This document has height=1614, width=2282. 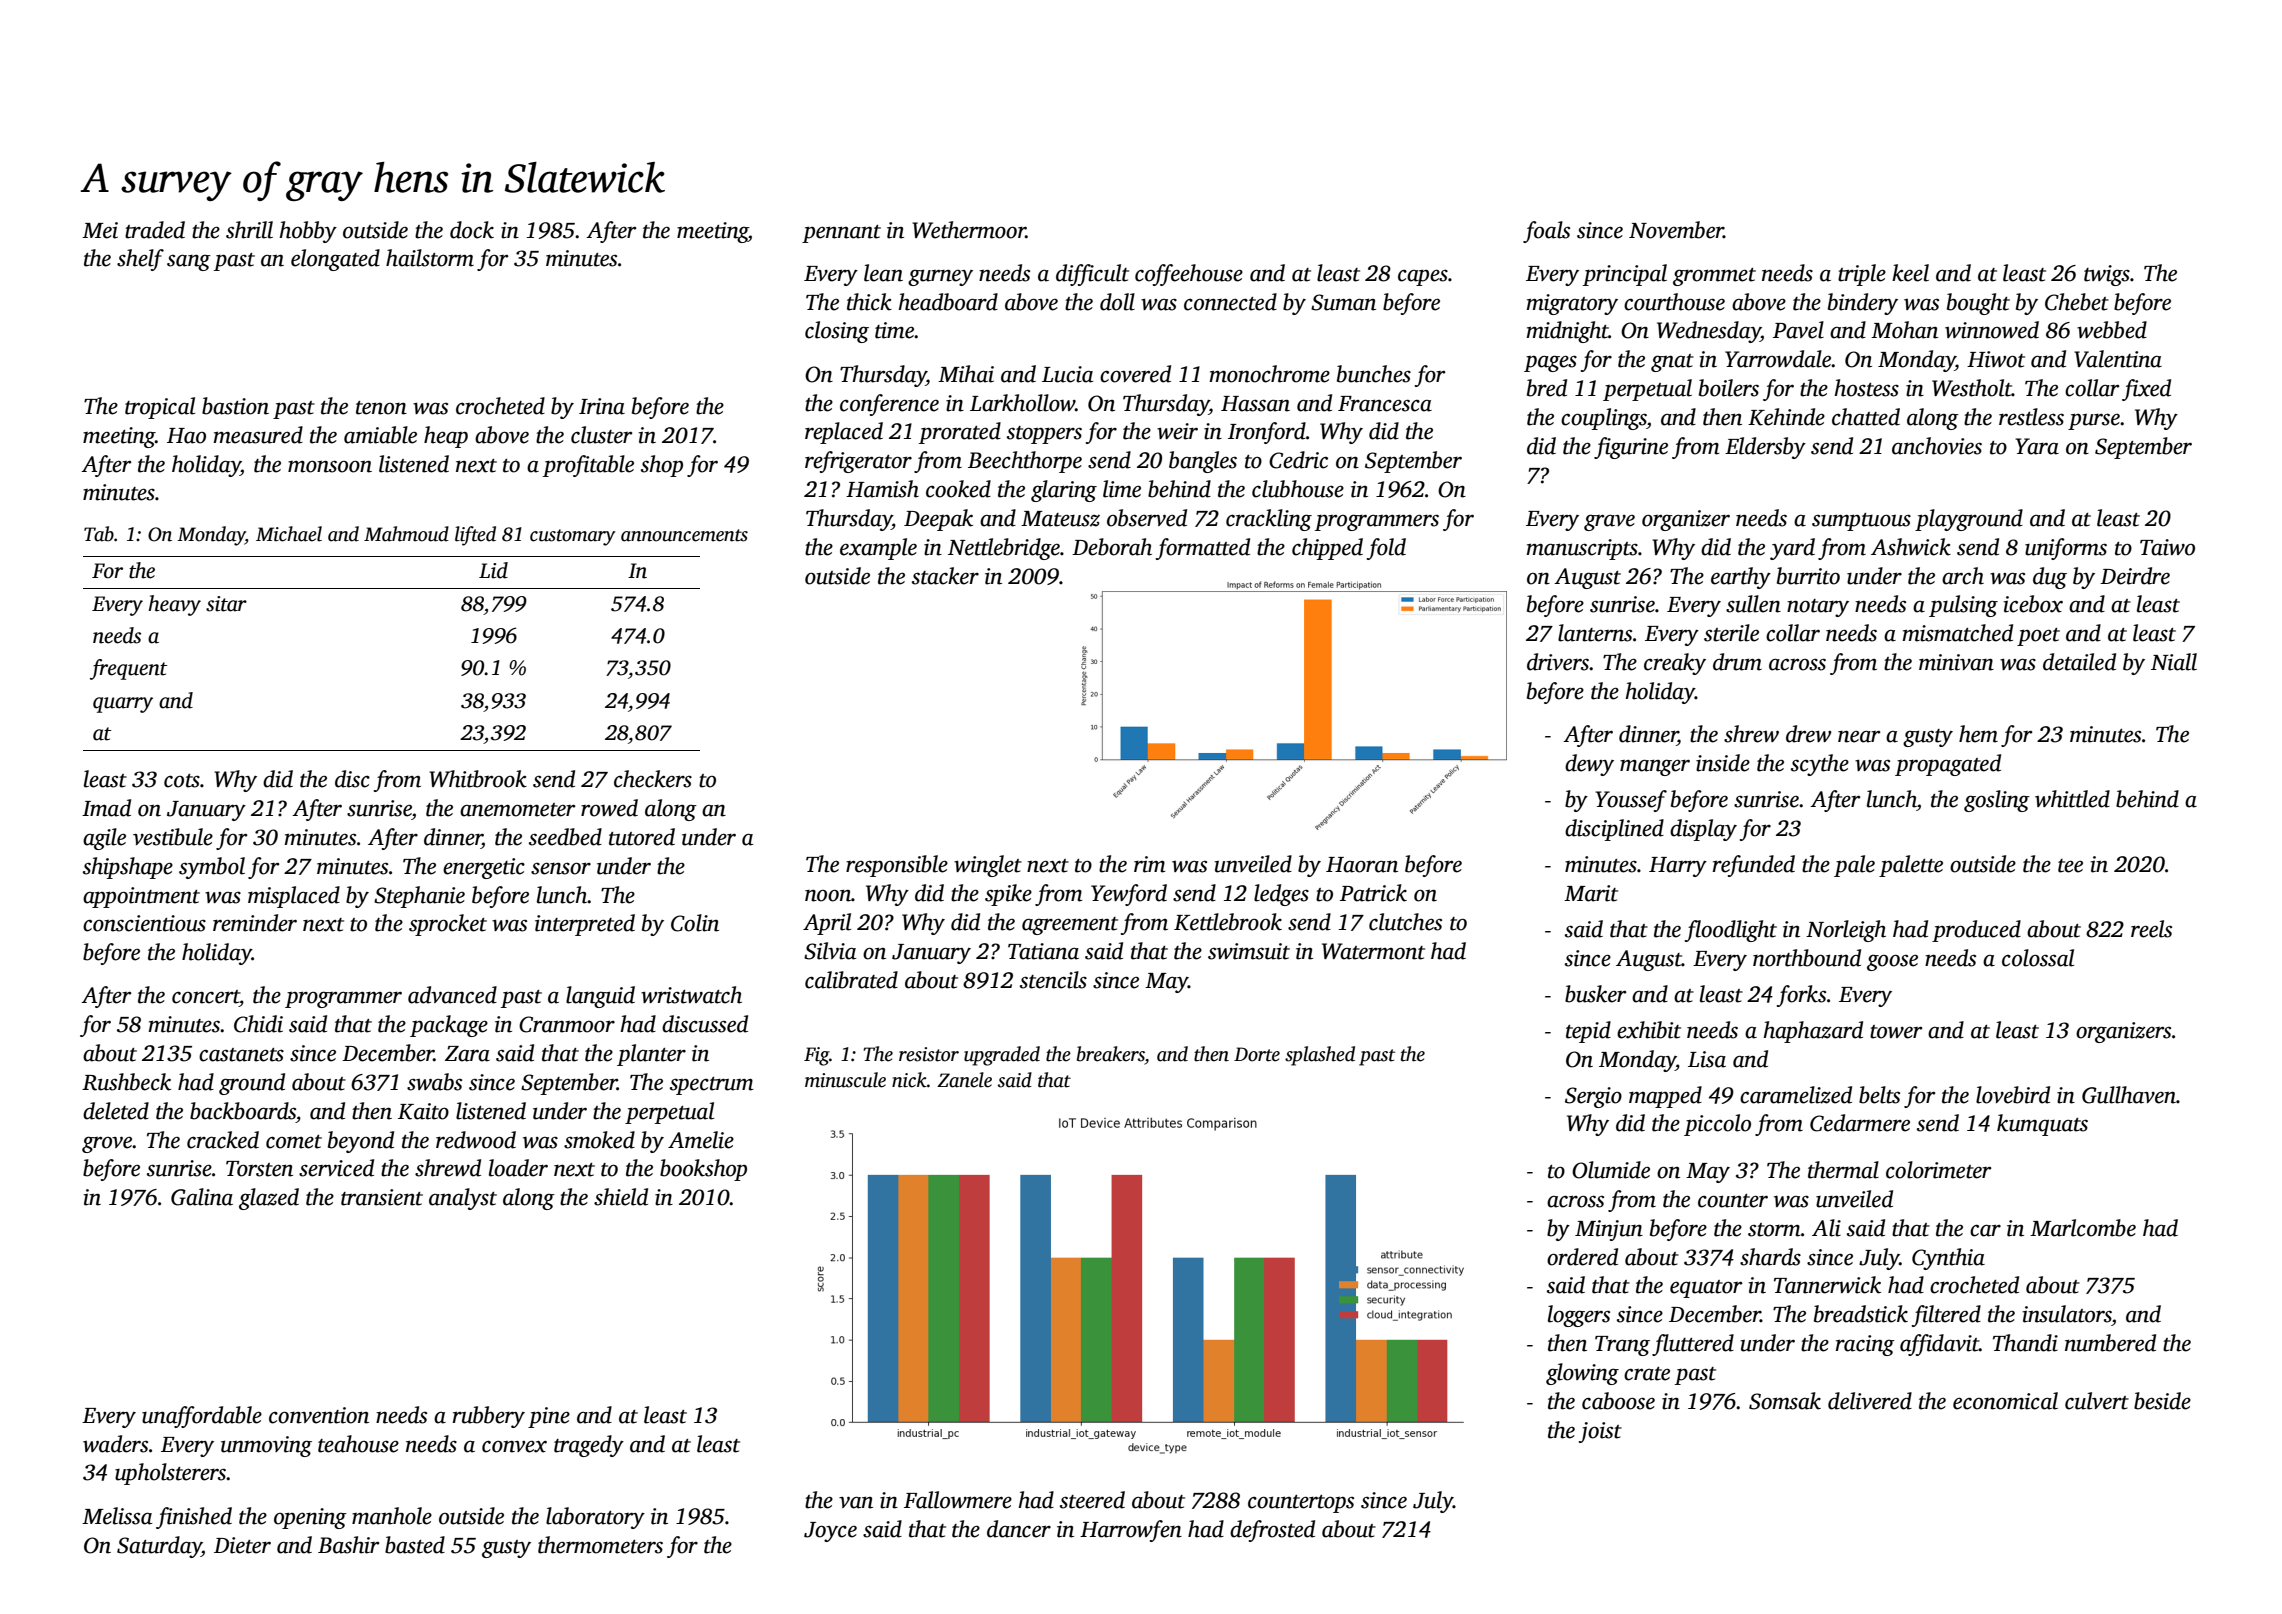 What do you see at coordinates (1546, 232) in the document?
I see `foals` at bounding box center [1546, 232].
